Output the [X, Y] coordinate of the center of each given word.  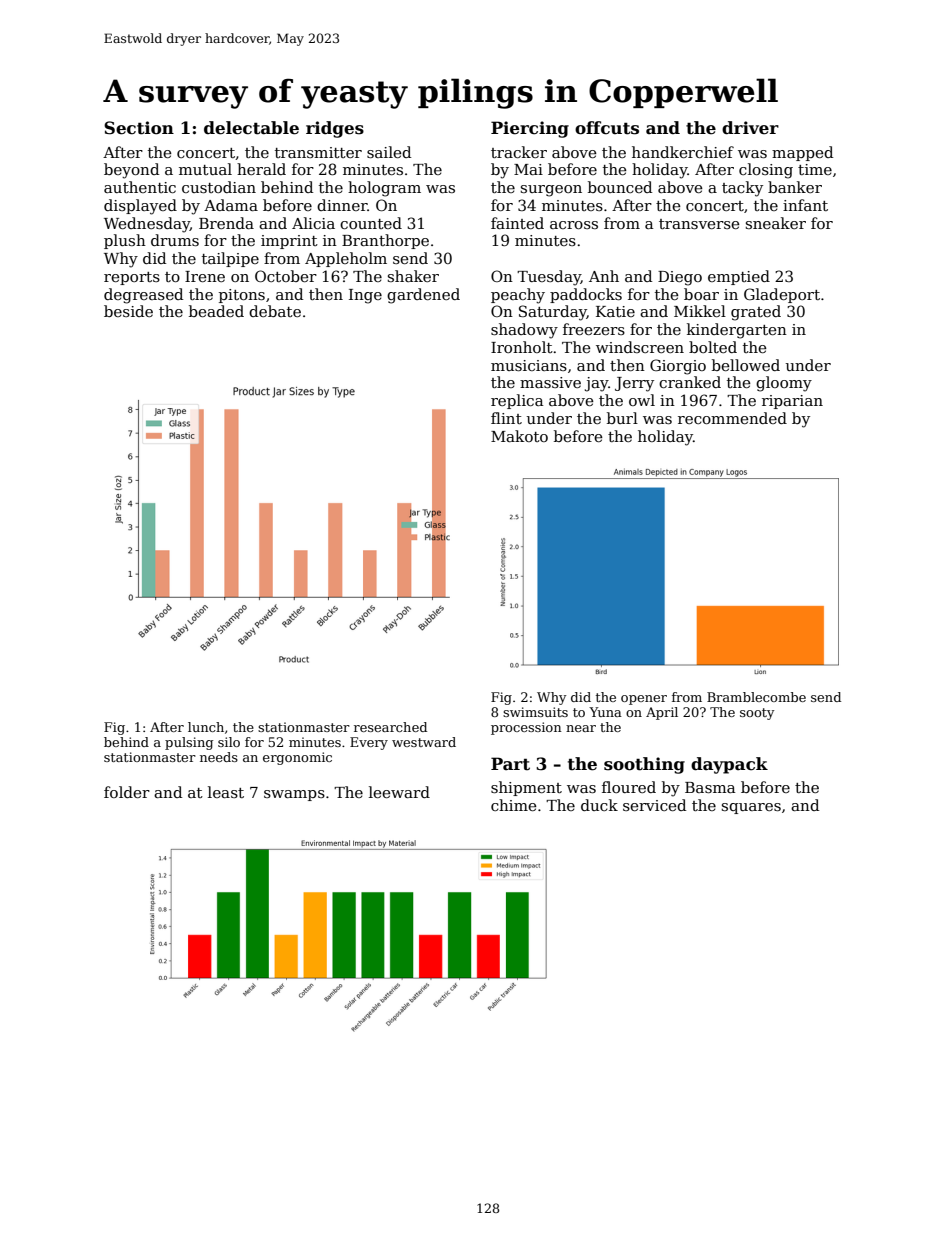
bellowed [746, 365]
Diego [680, 278]
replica [517, 401]
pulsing [189, 743]
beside [128, 311]
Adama [231, 205]
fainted [517, 223]
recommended [732, 418]
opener [644, 700]
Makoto [519, 436]
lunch [206, 727]
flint [506, 418]
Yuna [605, 712]
